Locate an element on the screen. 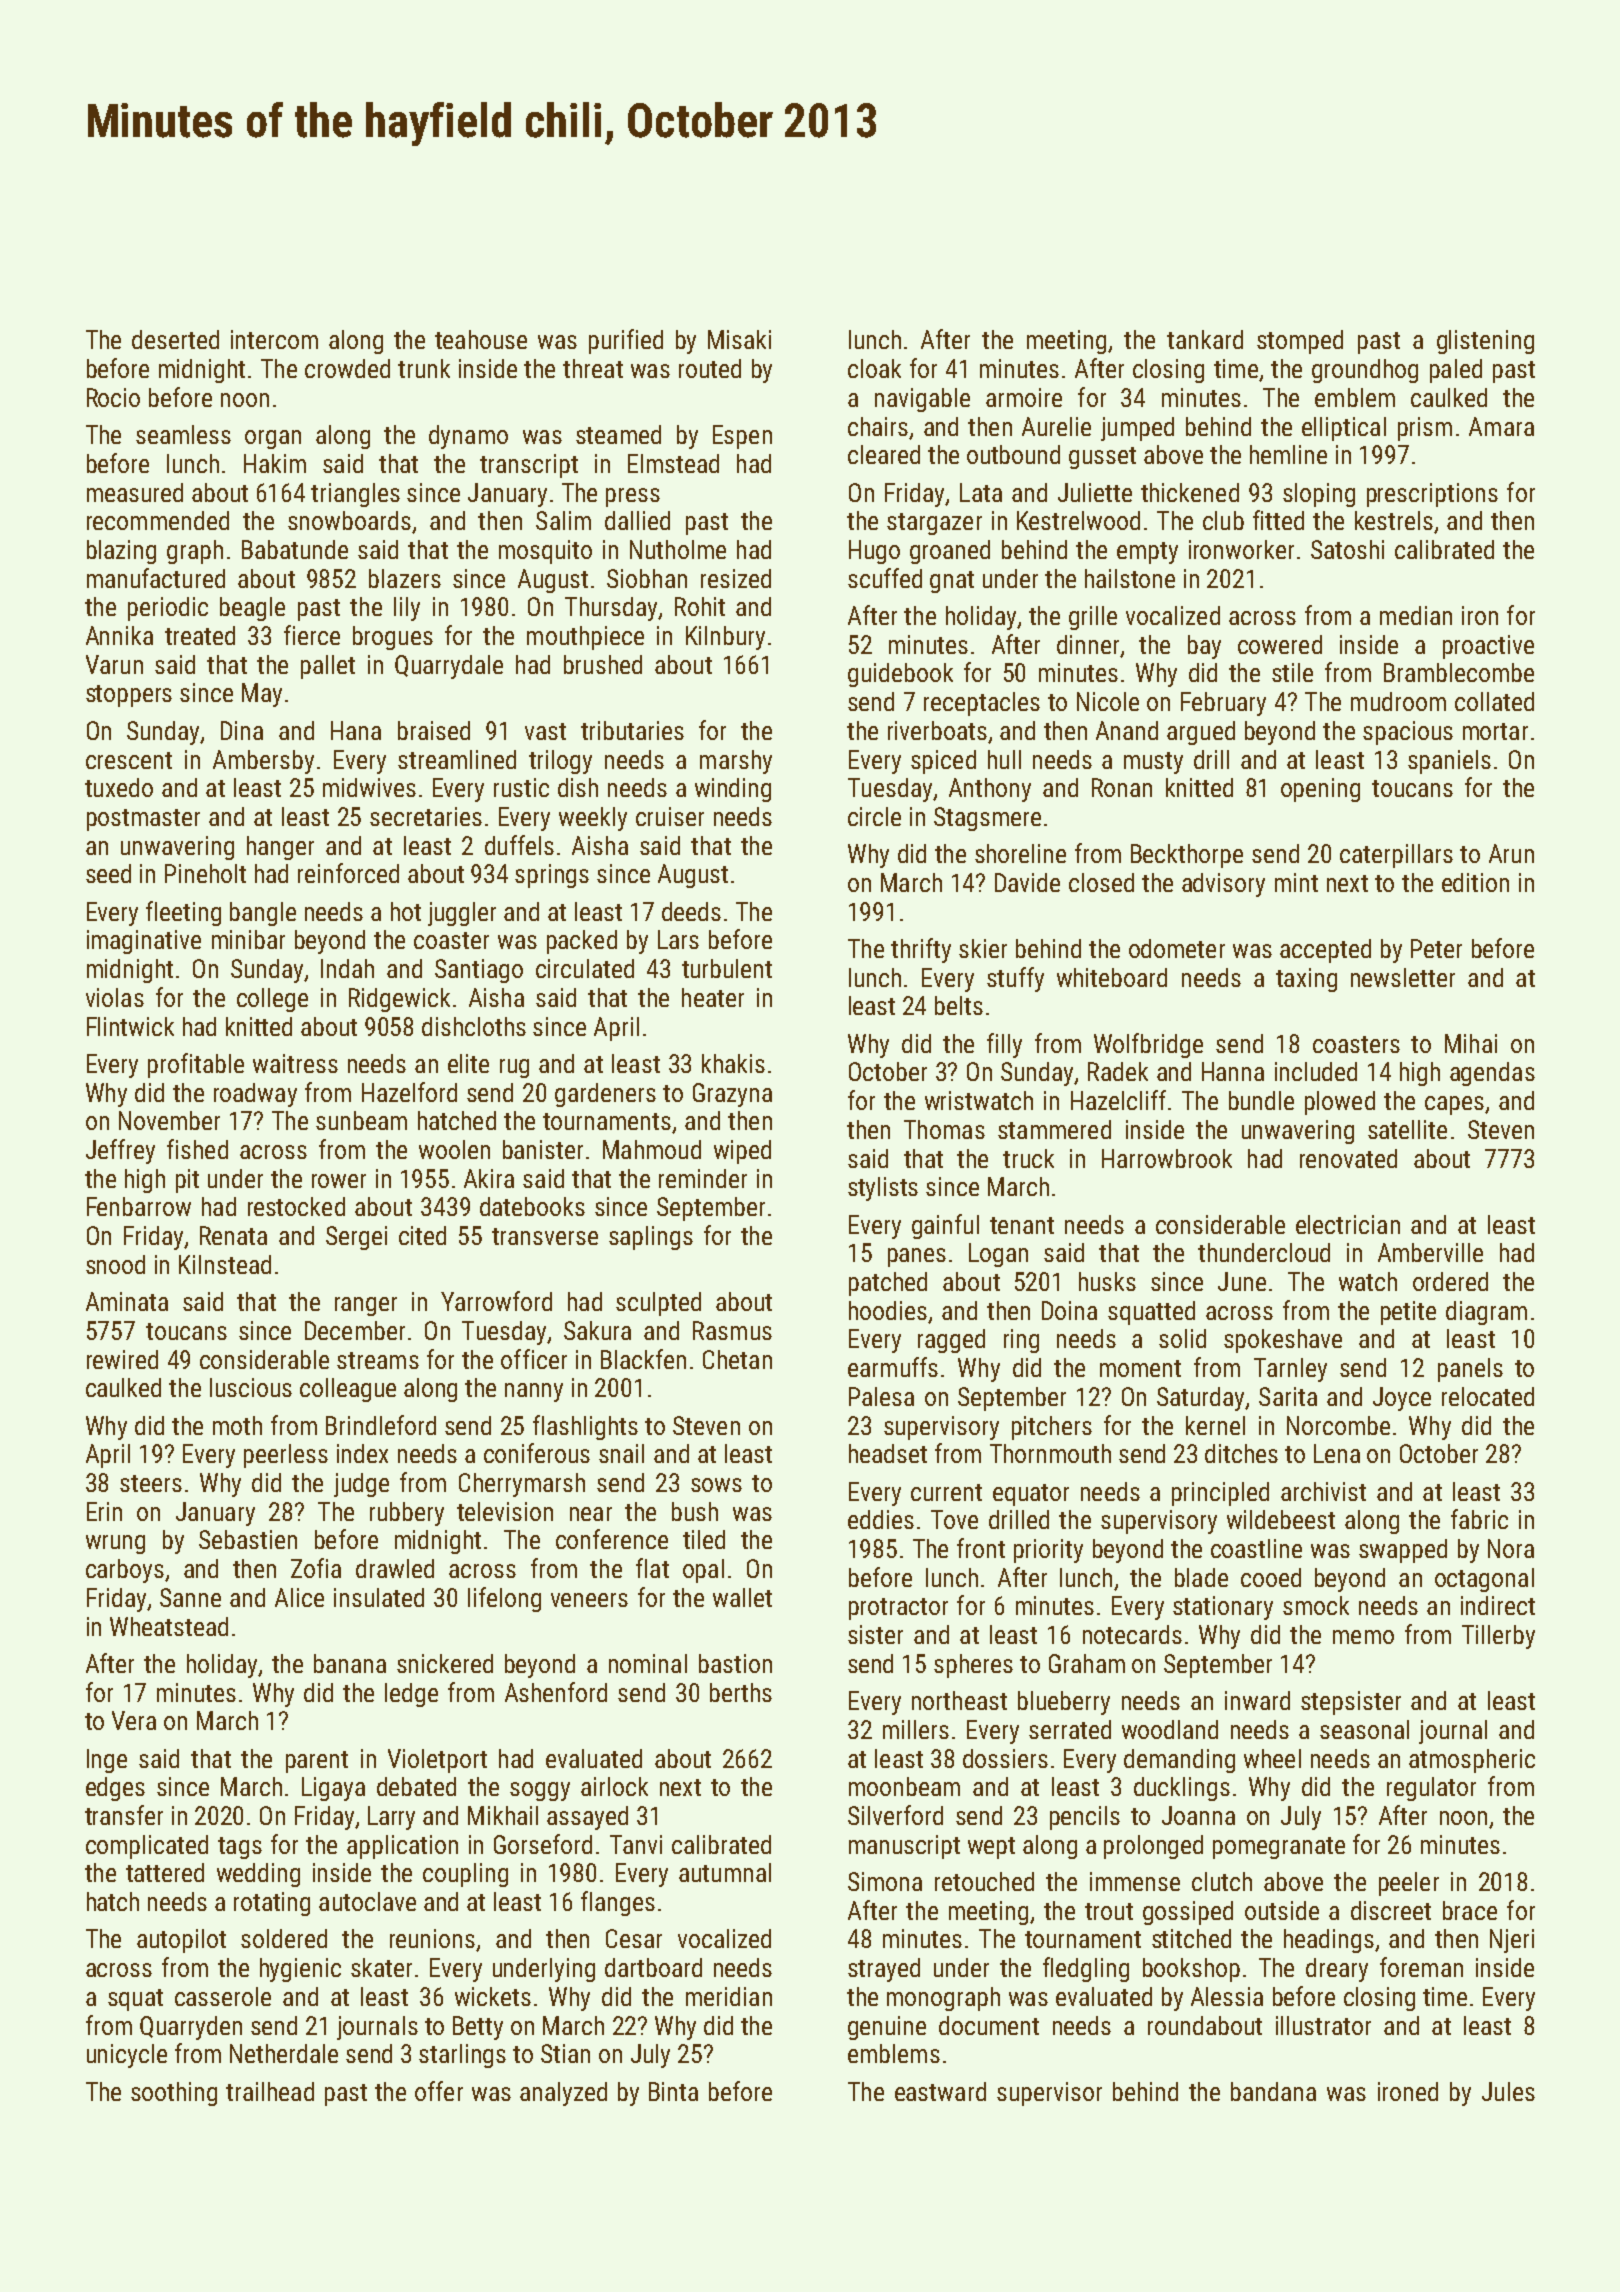  Mihai is located at coordinates (1471, 1043).
